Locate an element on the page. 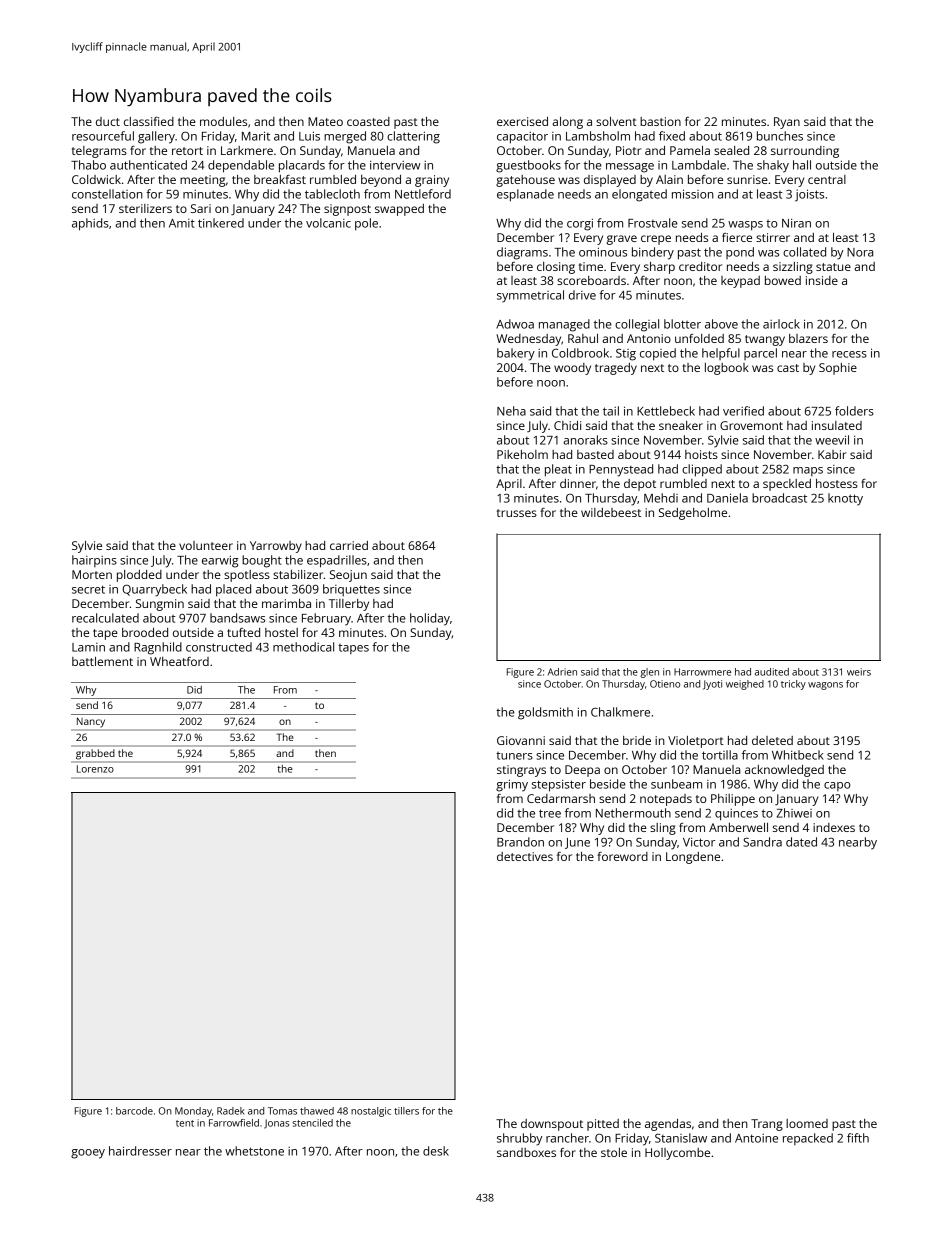 This page has height=1233, width=952. coasted is located at coordinates (368, 121).
